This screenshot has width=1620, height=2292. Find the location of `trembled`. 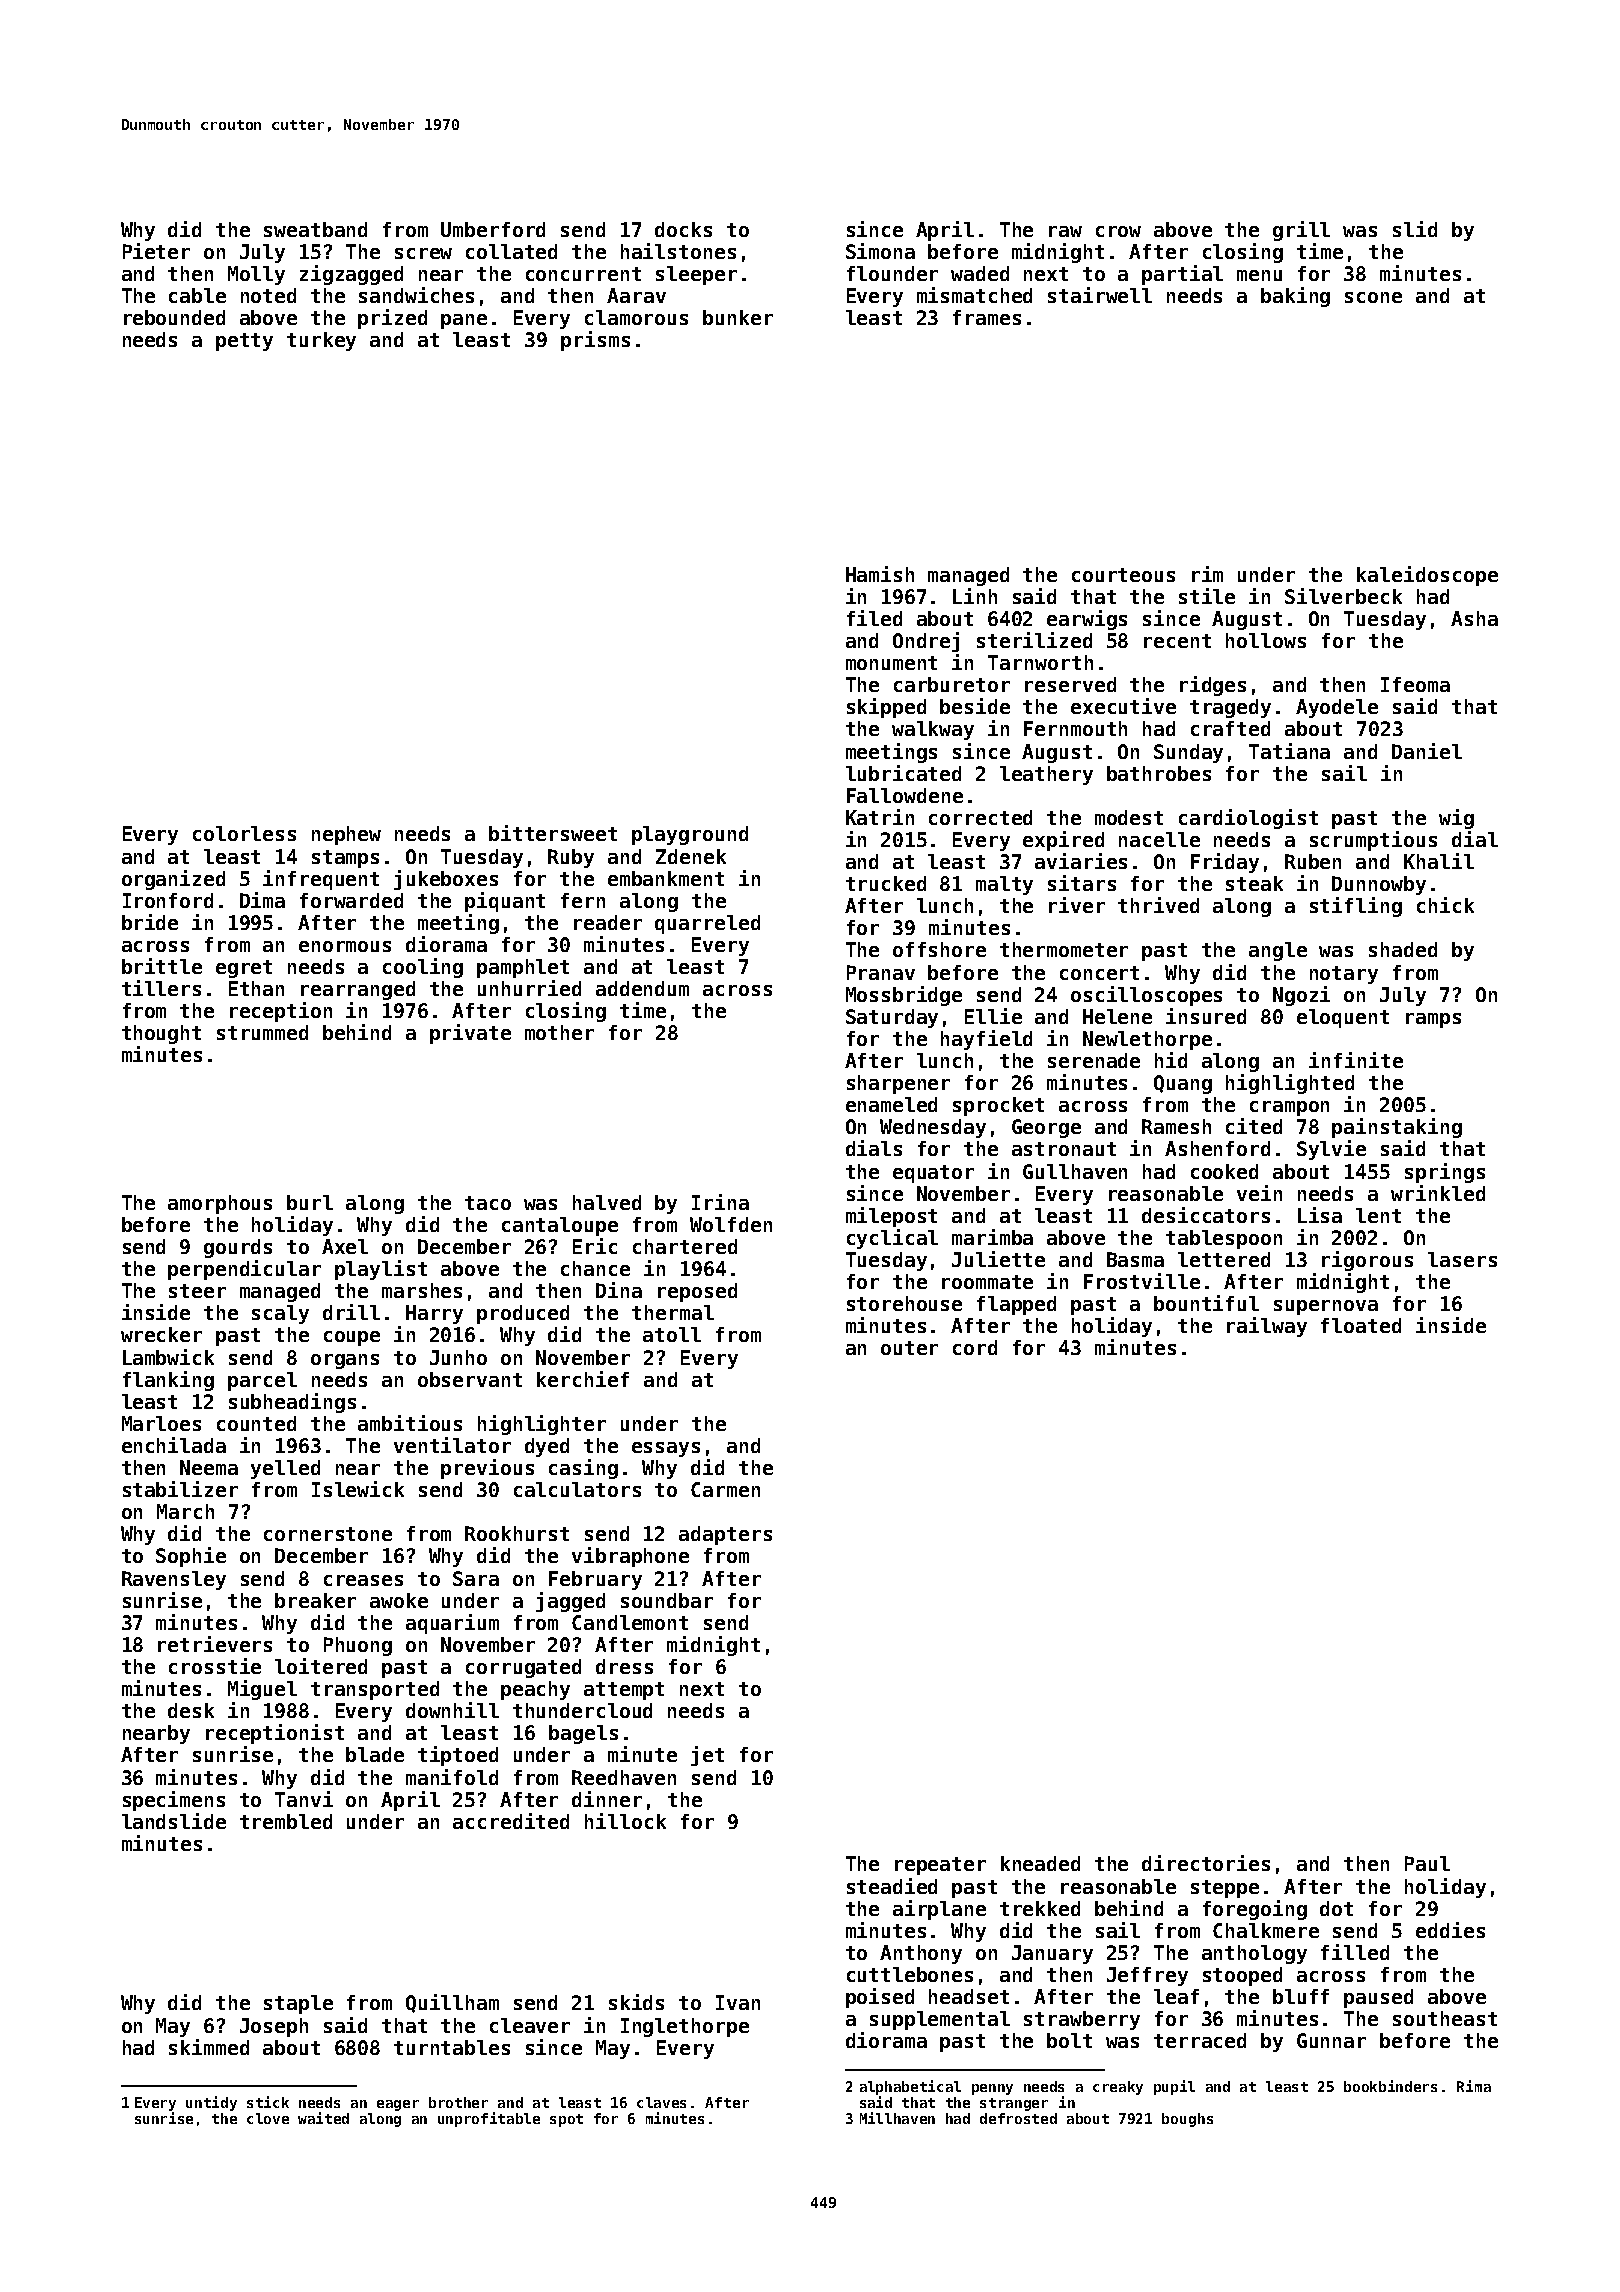

trembled is located at coordinates (286, 1821).
